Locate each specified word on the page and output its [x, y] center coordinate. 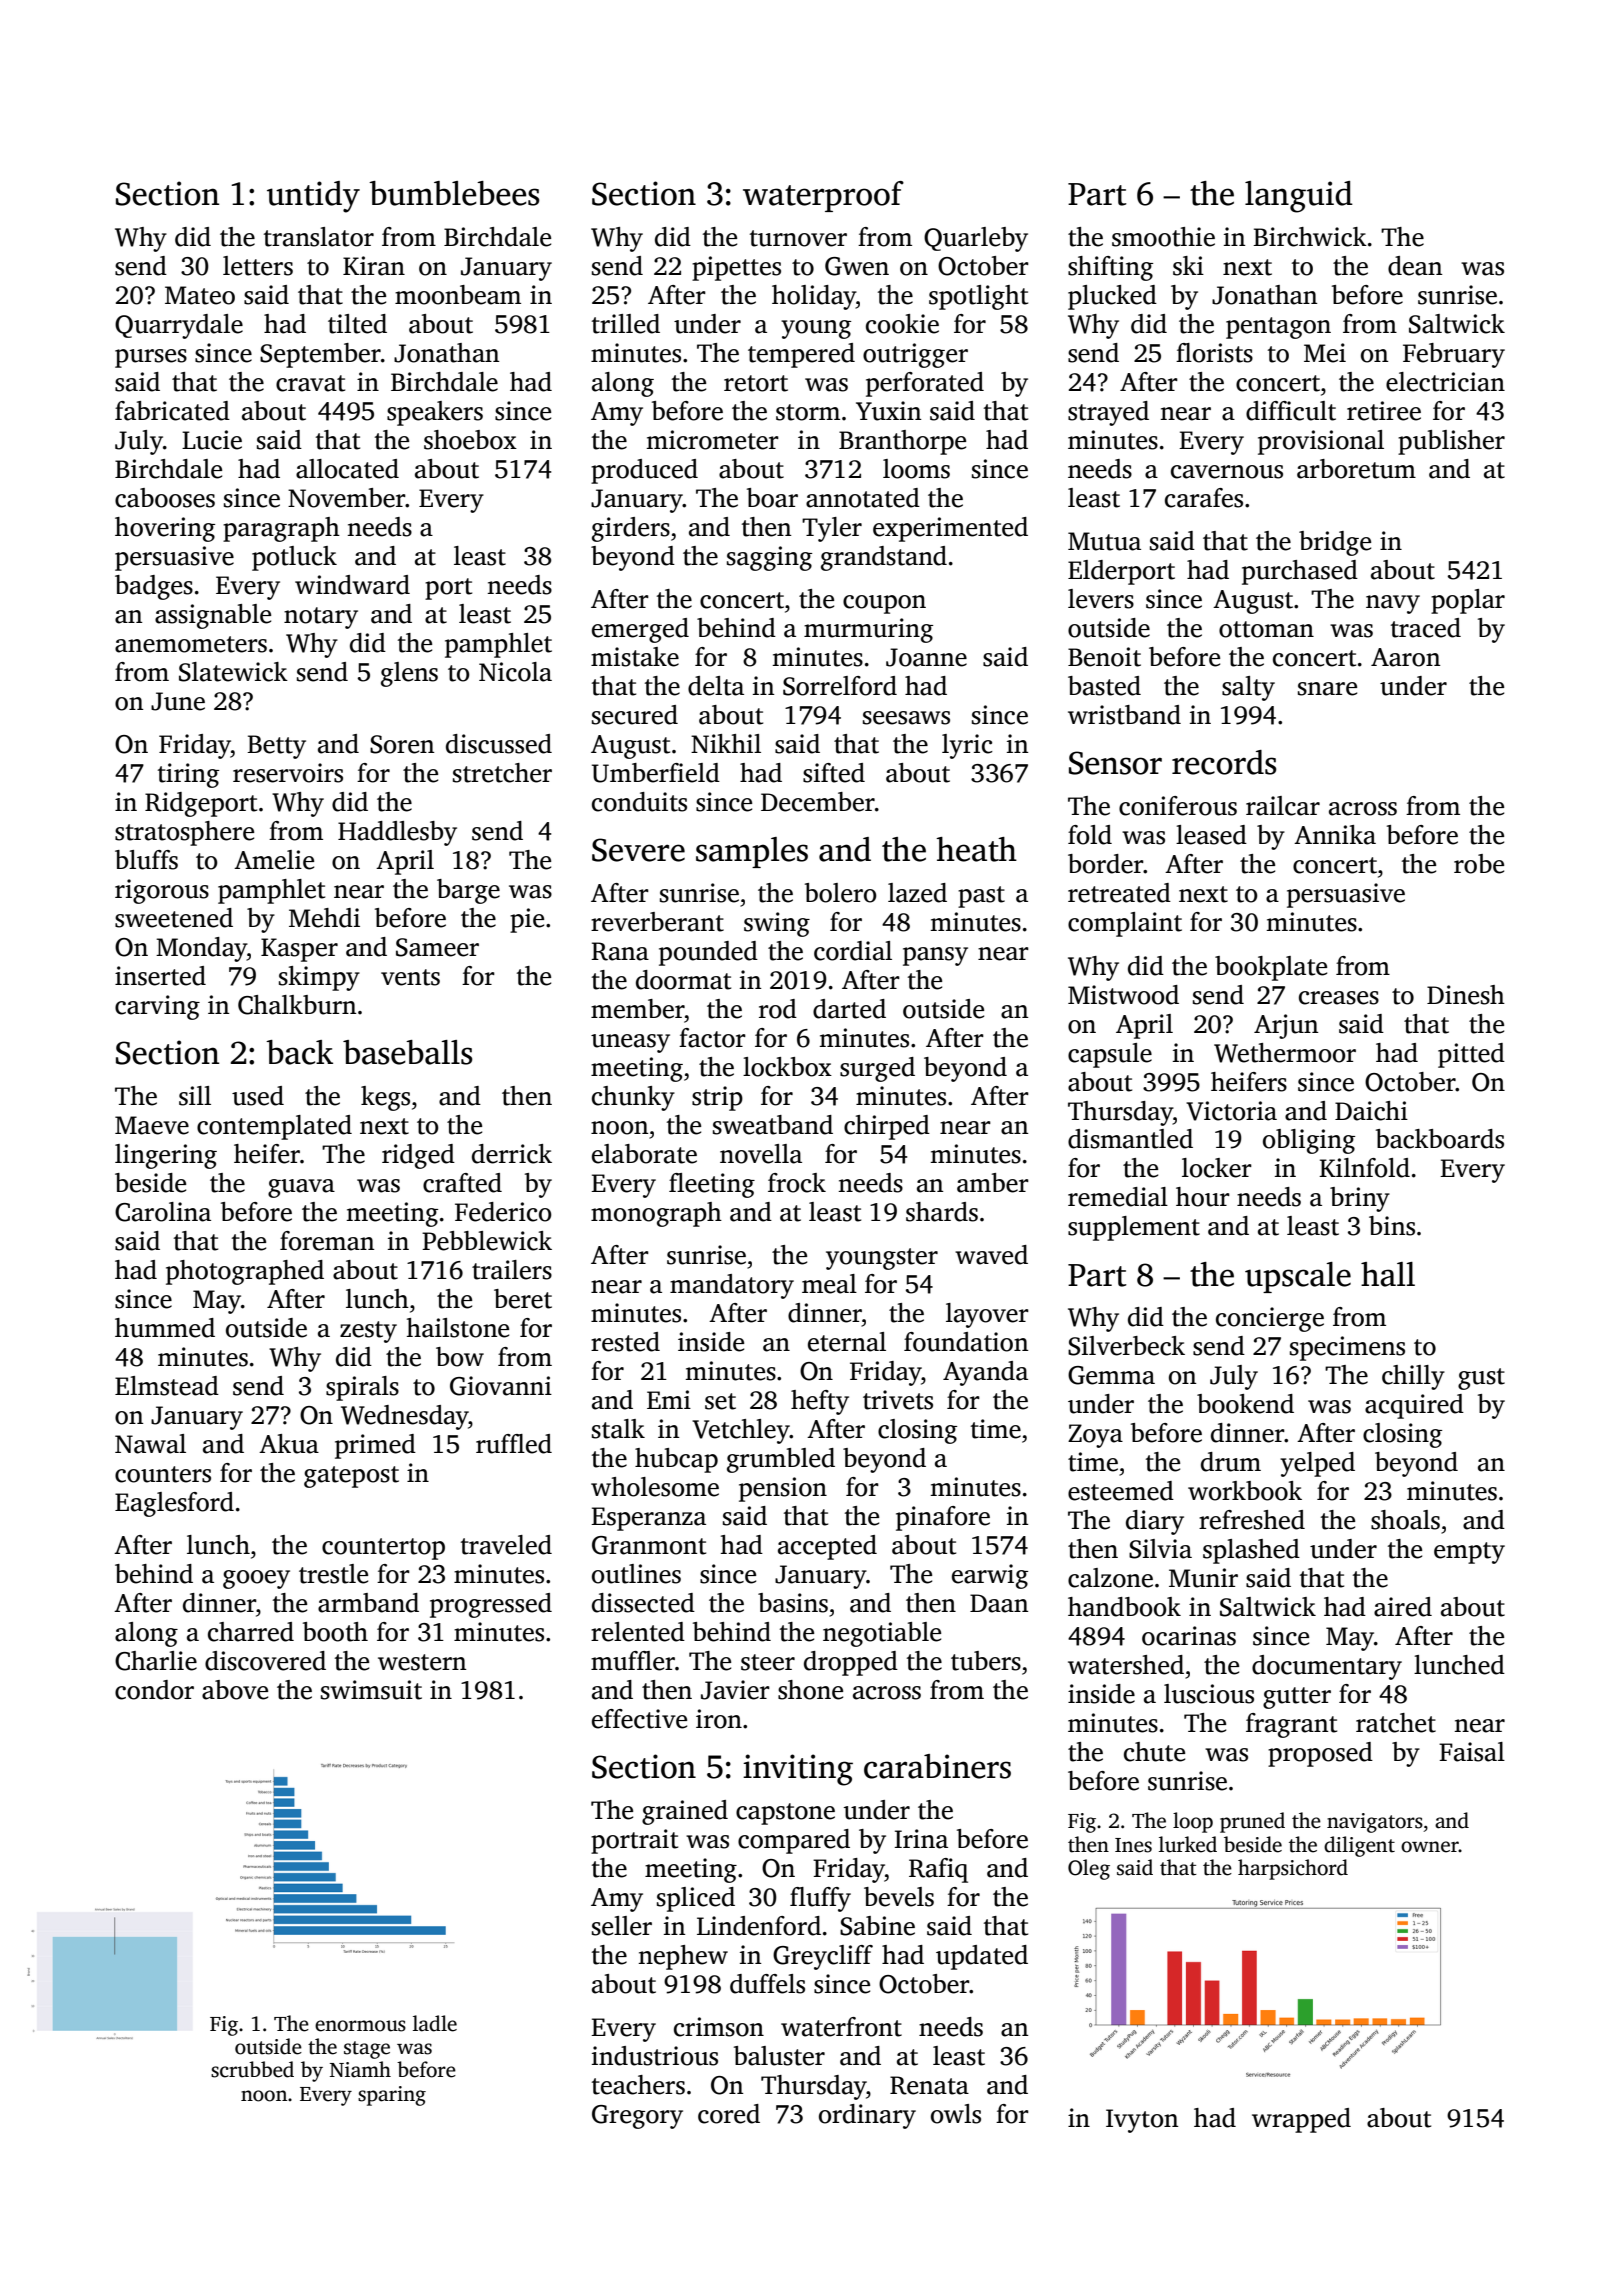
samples [752, 852]
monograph [656, 1214]
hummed [165, 1328]
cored [729, 2114]
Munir [1203, 1578]
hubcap [676, 1460]
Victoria [1231, 1111]
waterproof [823, 196]
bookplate [1271, 968]
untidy [313, 197]
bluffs [146, 860]
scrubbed [252, 2069]
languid [1299, 197]
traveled [506, 1545]
